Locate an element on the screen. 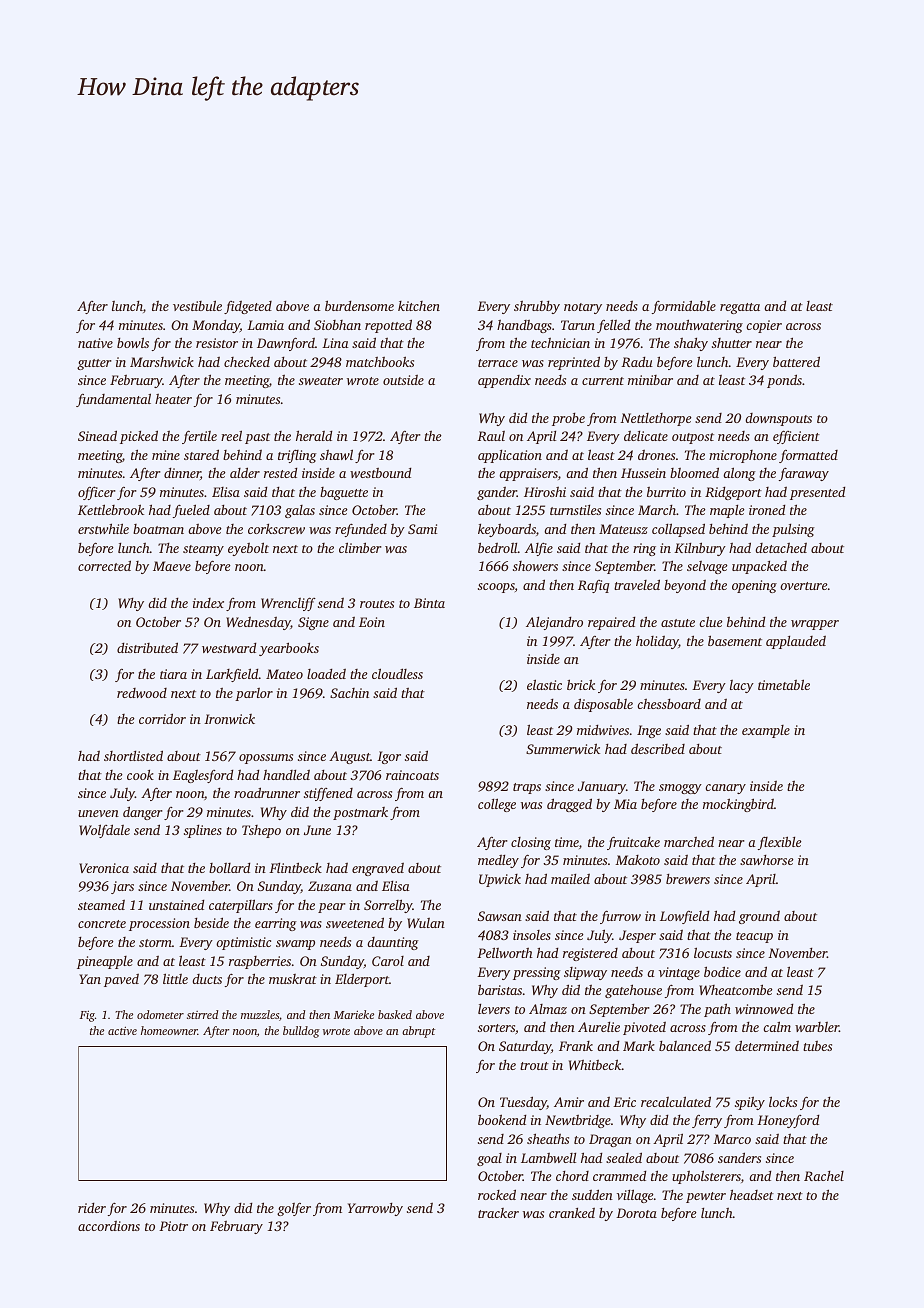 The height and width of the screenshot is (1308, 924). reel is located at coordinates (231, 435).
